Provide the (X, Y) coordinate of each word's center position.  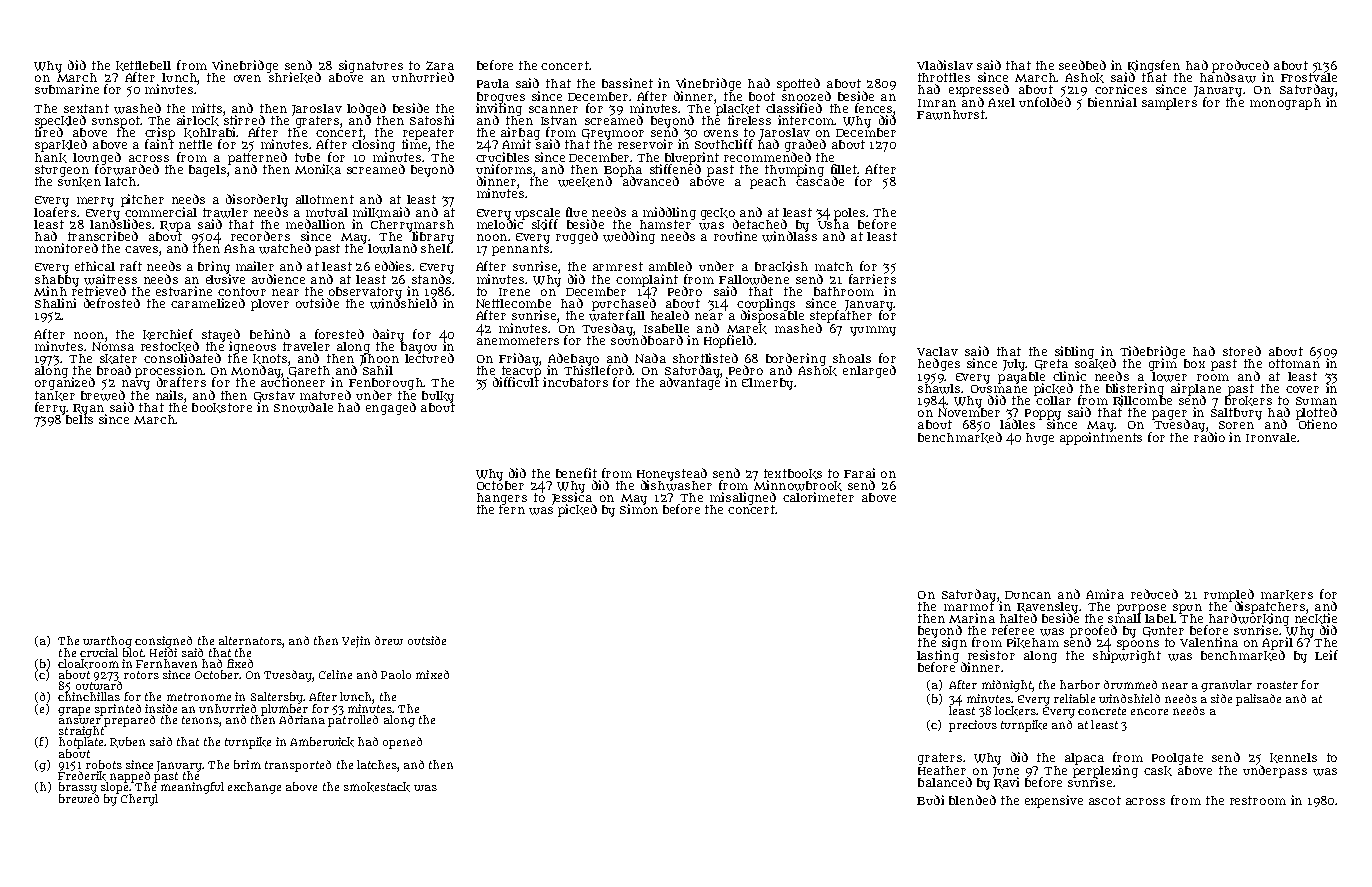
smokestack (377, 787)
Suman (1316, 401)
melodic (501, 224)
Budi (930, 800)
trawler (225, 213)
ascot (1105, 800)
